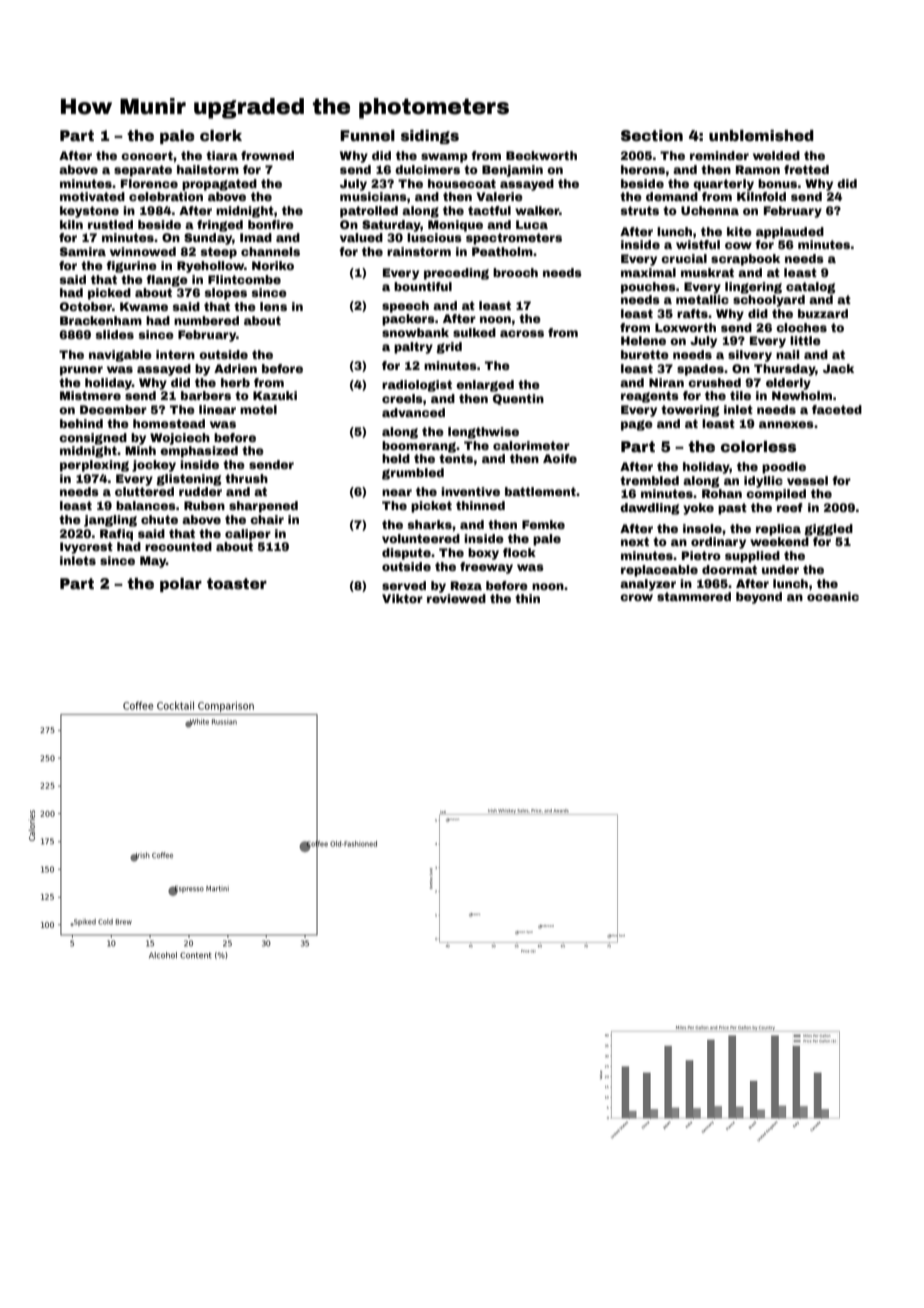  I want to click on under, so click(780, 569).
